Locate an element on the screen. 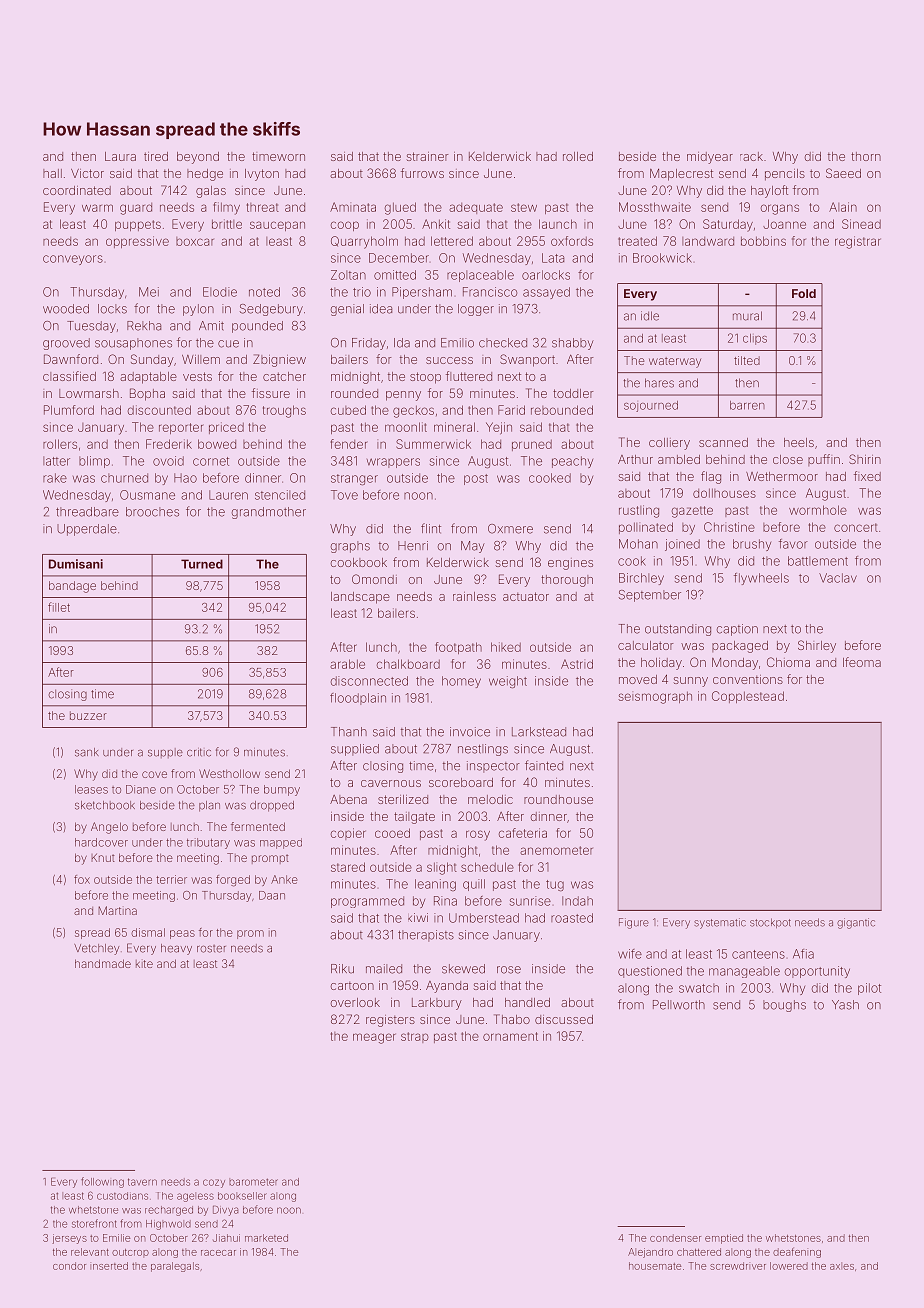 The image size is (924, 1308). fillet is located at coordinates (59, 607).
